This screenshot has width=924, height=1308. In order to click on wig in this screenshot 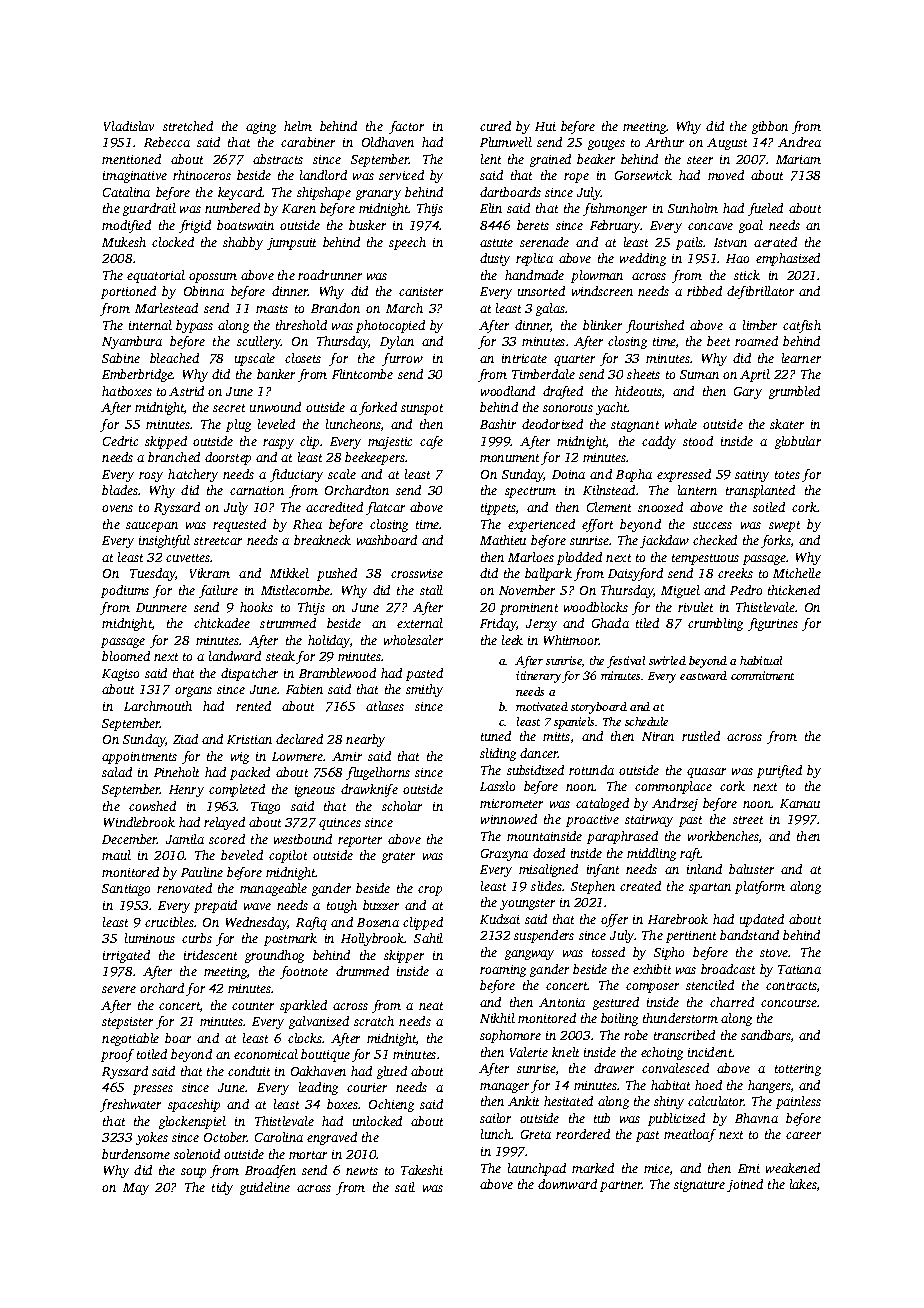, I will do `click(240, 758)`.
